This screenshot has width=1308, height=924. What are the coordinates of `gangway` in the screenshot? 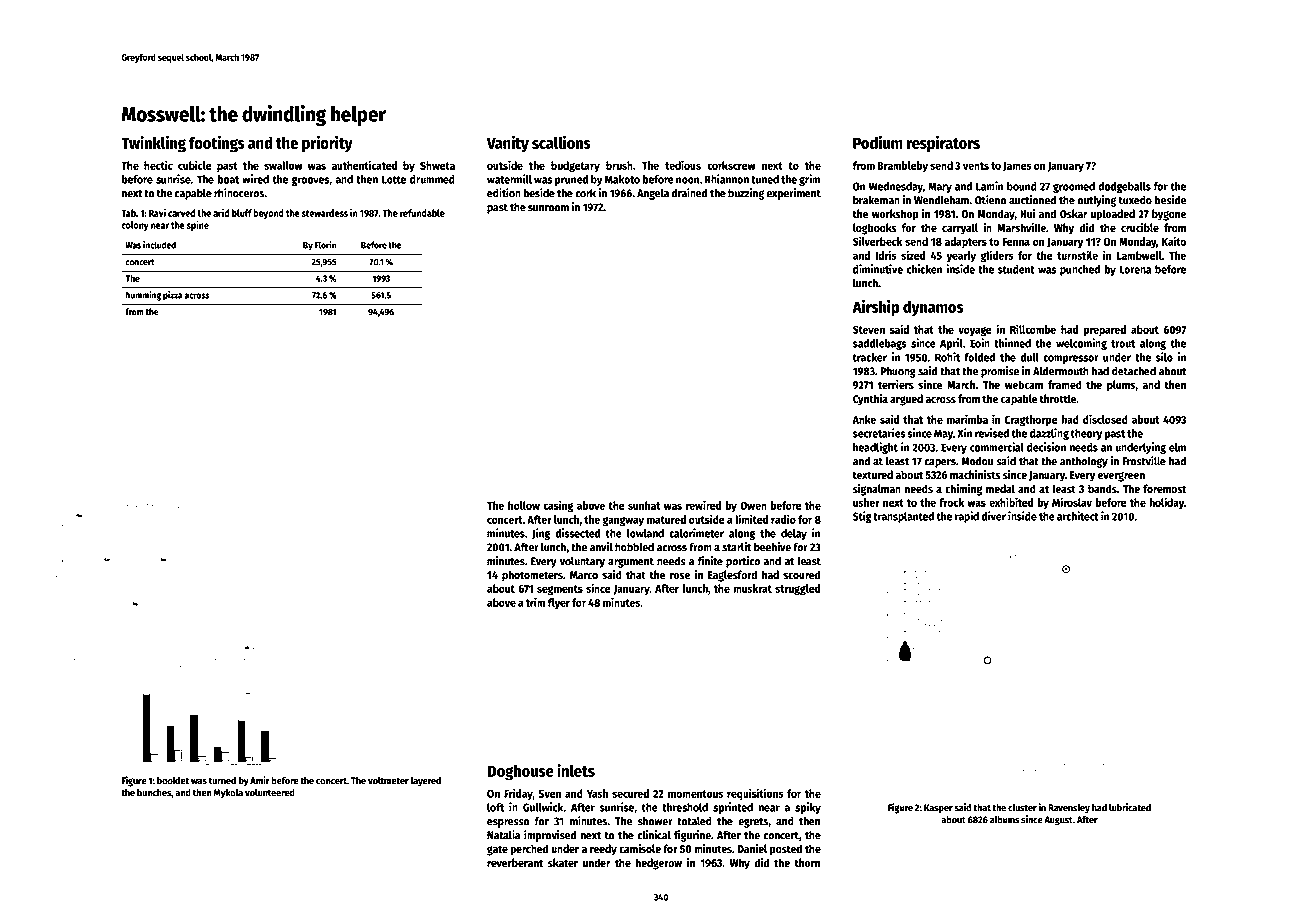 It's located at (623, 522).
